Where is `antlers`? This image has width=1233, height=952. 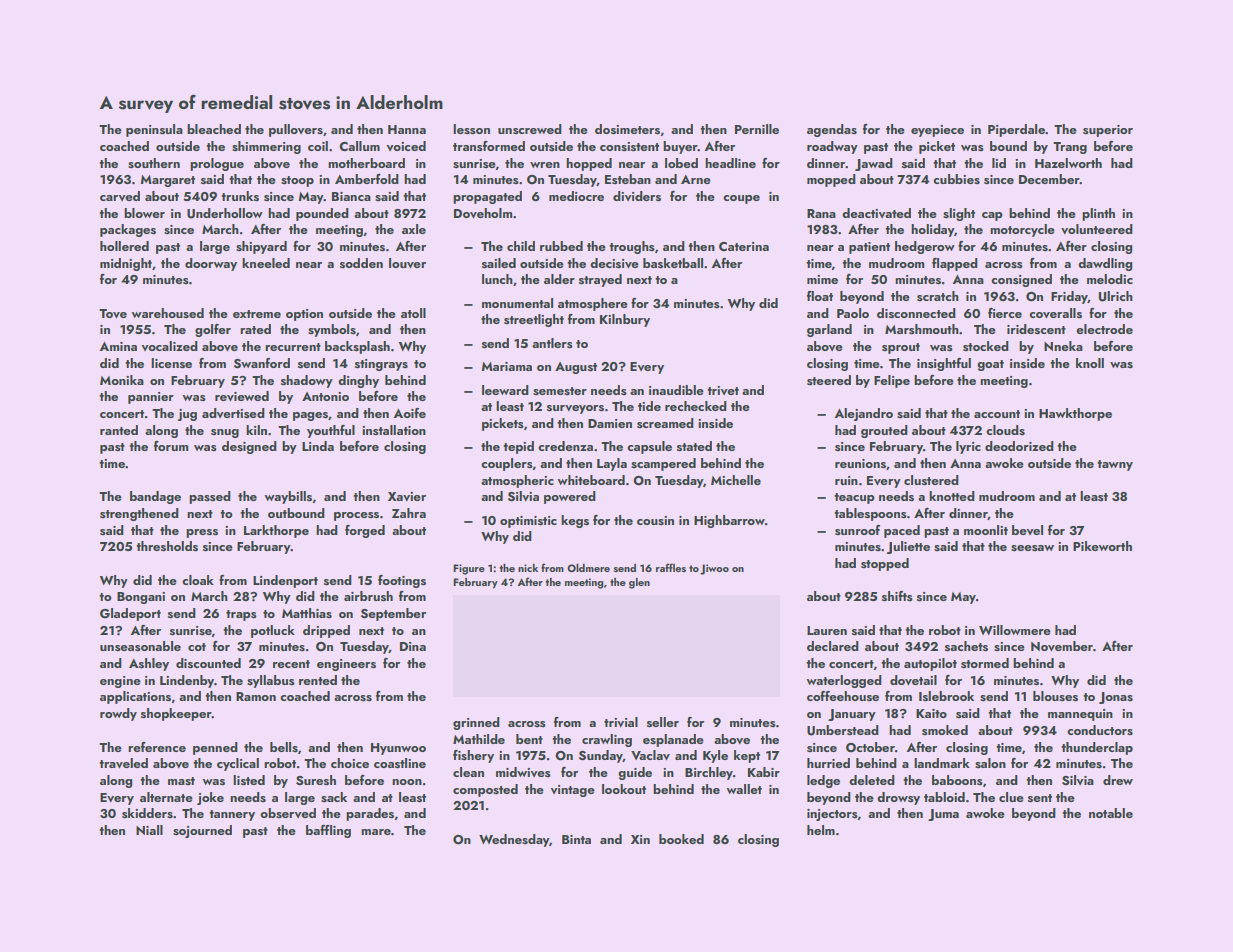
antlers is located at coordinates (552, 343).
